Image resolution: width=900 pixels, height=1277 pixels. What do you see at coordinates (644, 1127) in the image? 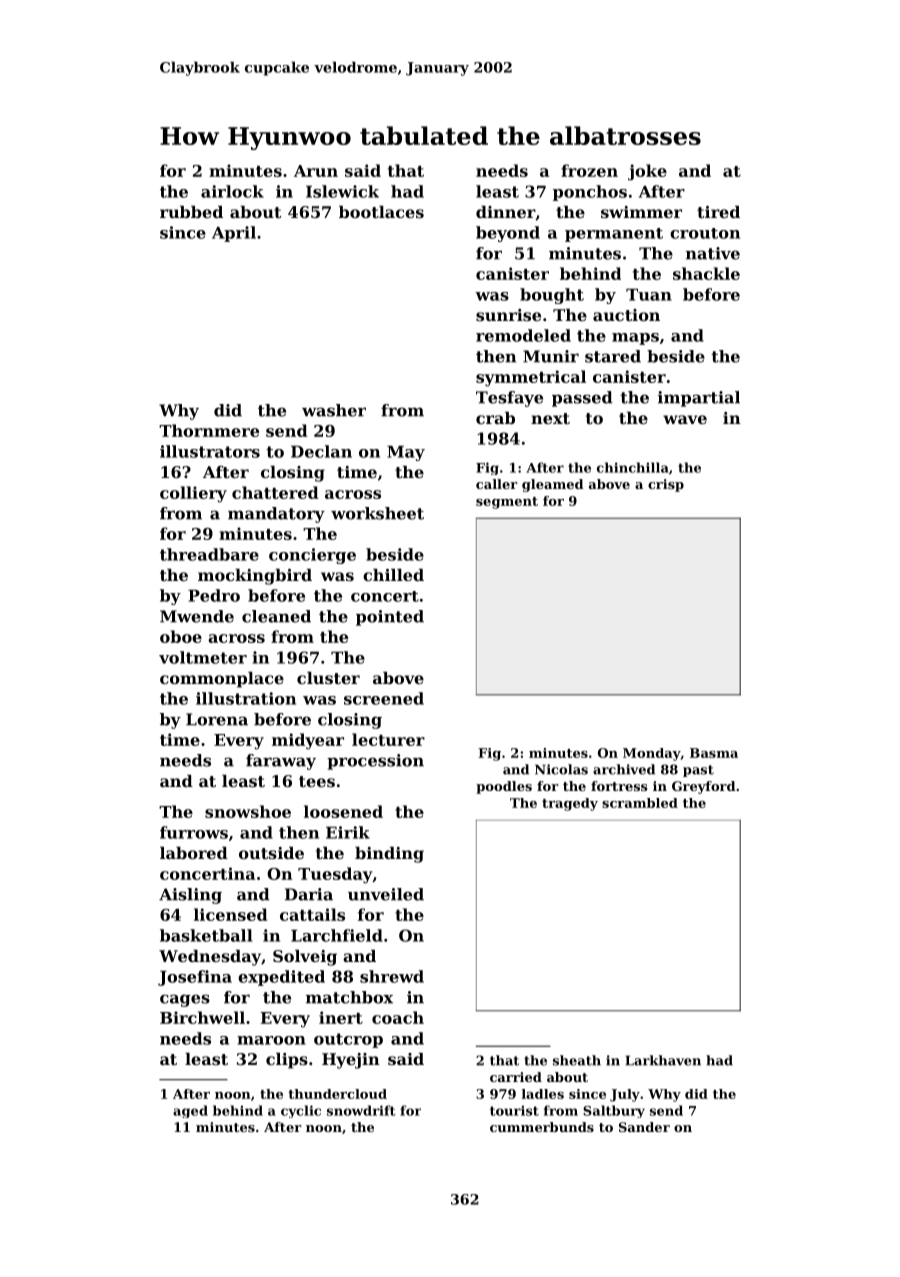
I see `Sander` at bounding box center [644, 1127].
